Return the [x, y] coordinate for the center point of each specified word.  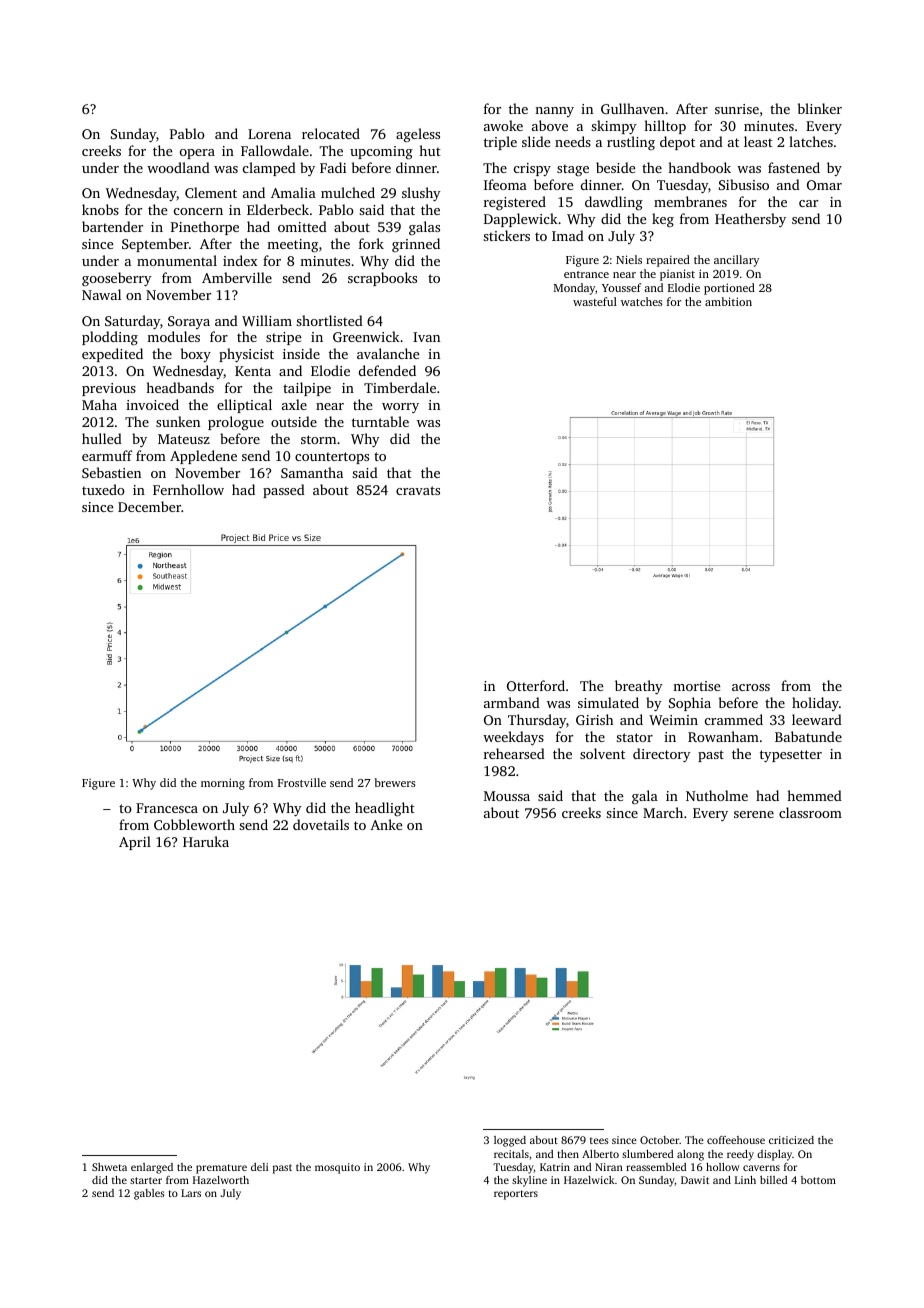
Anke [386, 824]
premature [221, 1169]
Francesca [167, 808]
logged [510, 1141]
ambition [728, 301]
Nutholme [717, 795]
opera [197, 154]
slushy [421, 194]
